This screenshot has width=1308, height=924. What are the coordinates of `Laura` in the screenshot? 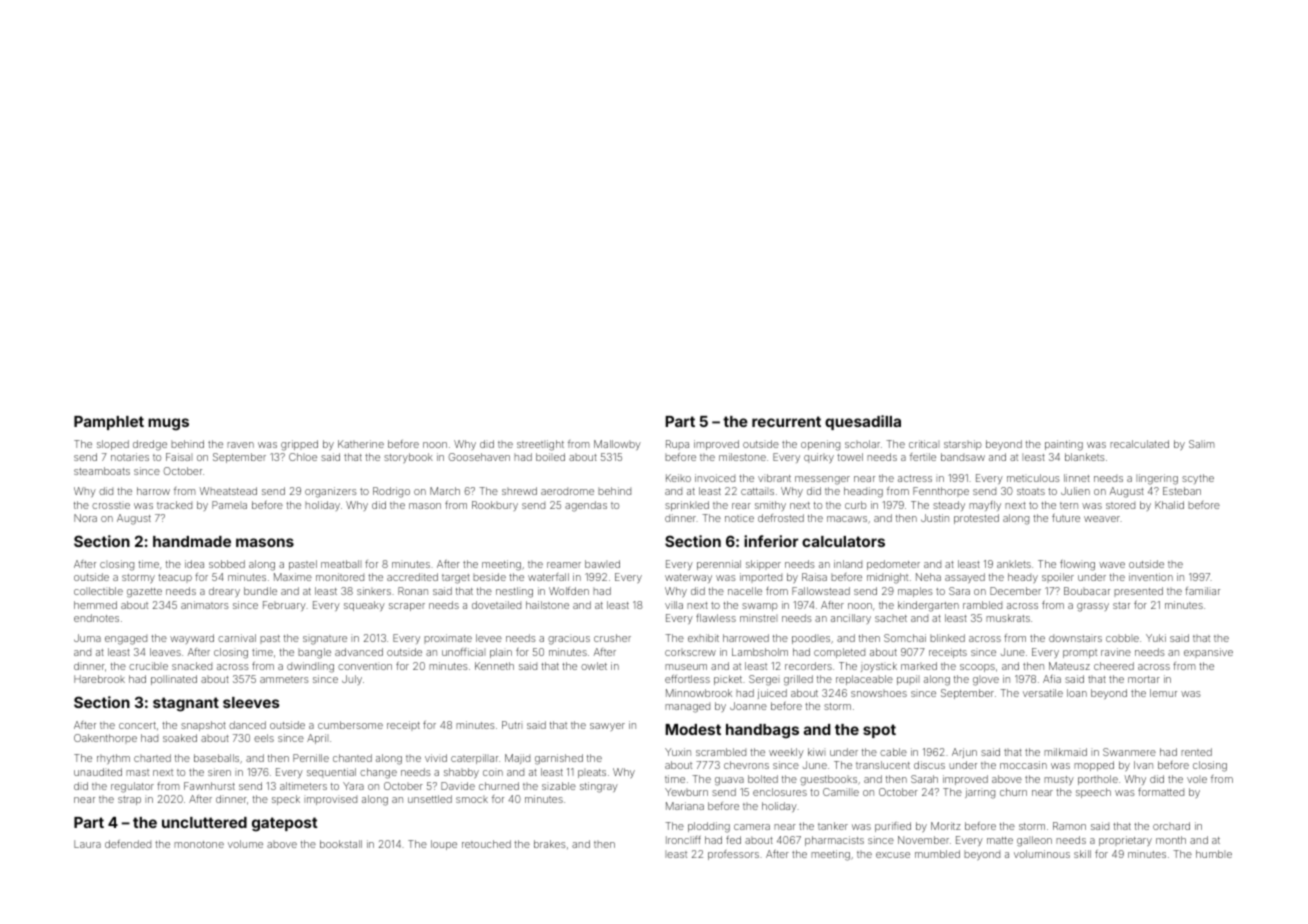 It's located at (87, 844).
